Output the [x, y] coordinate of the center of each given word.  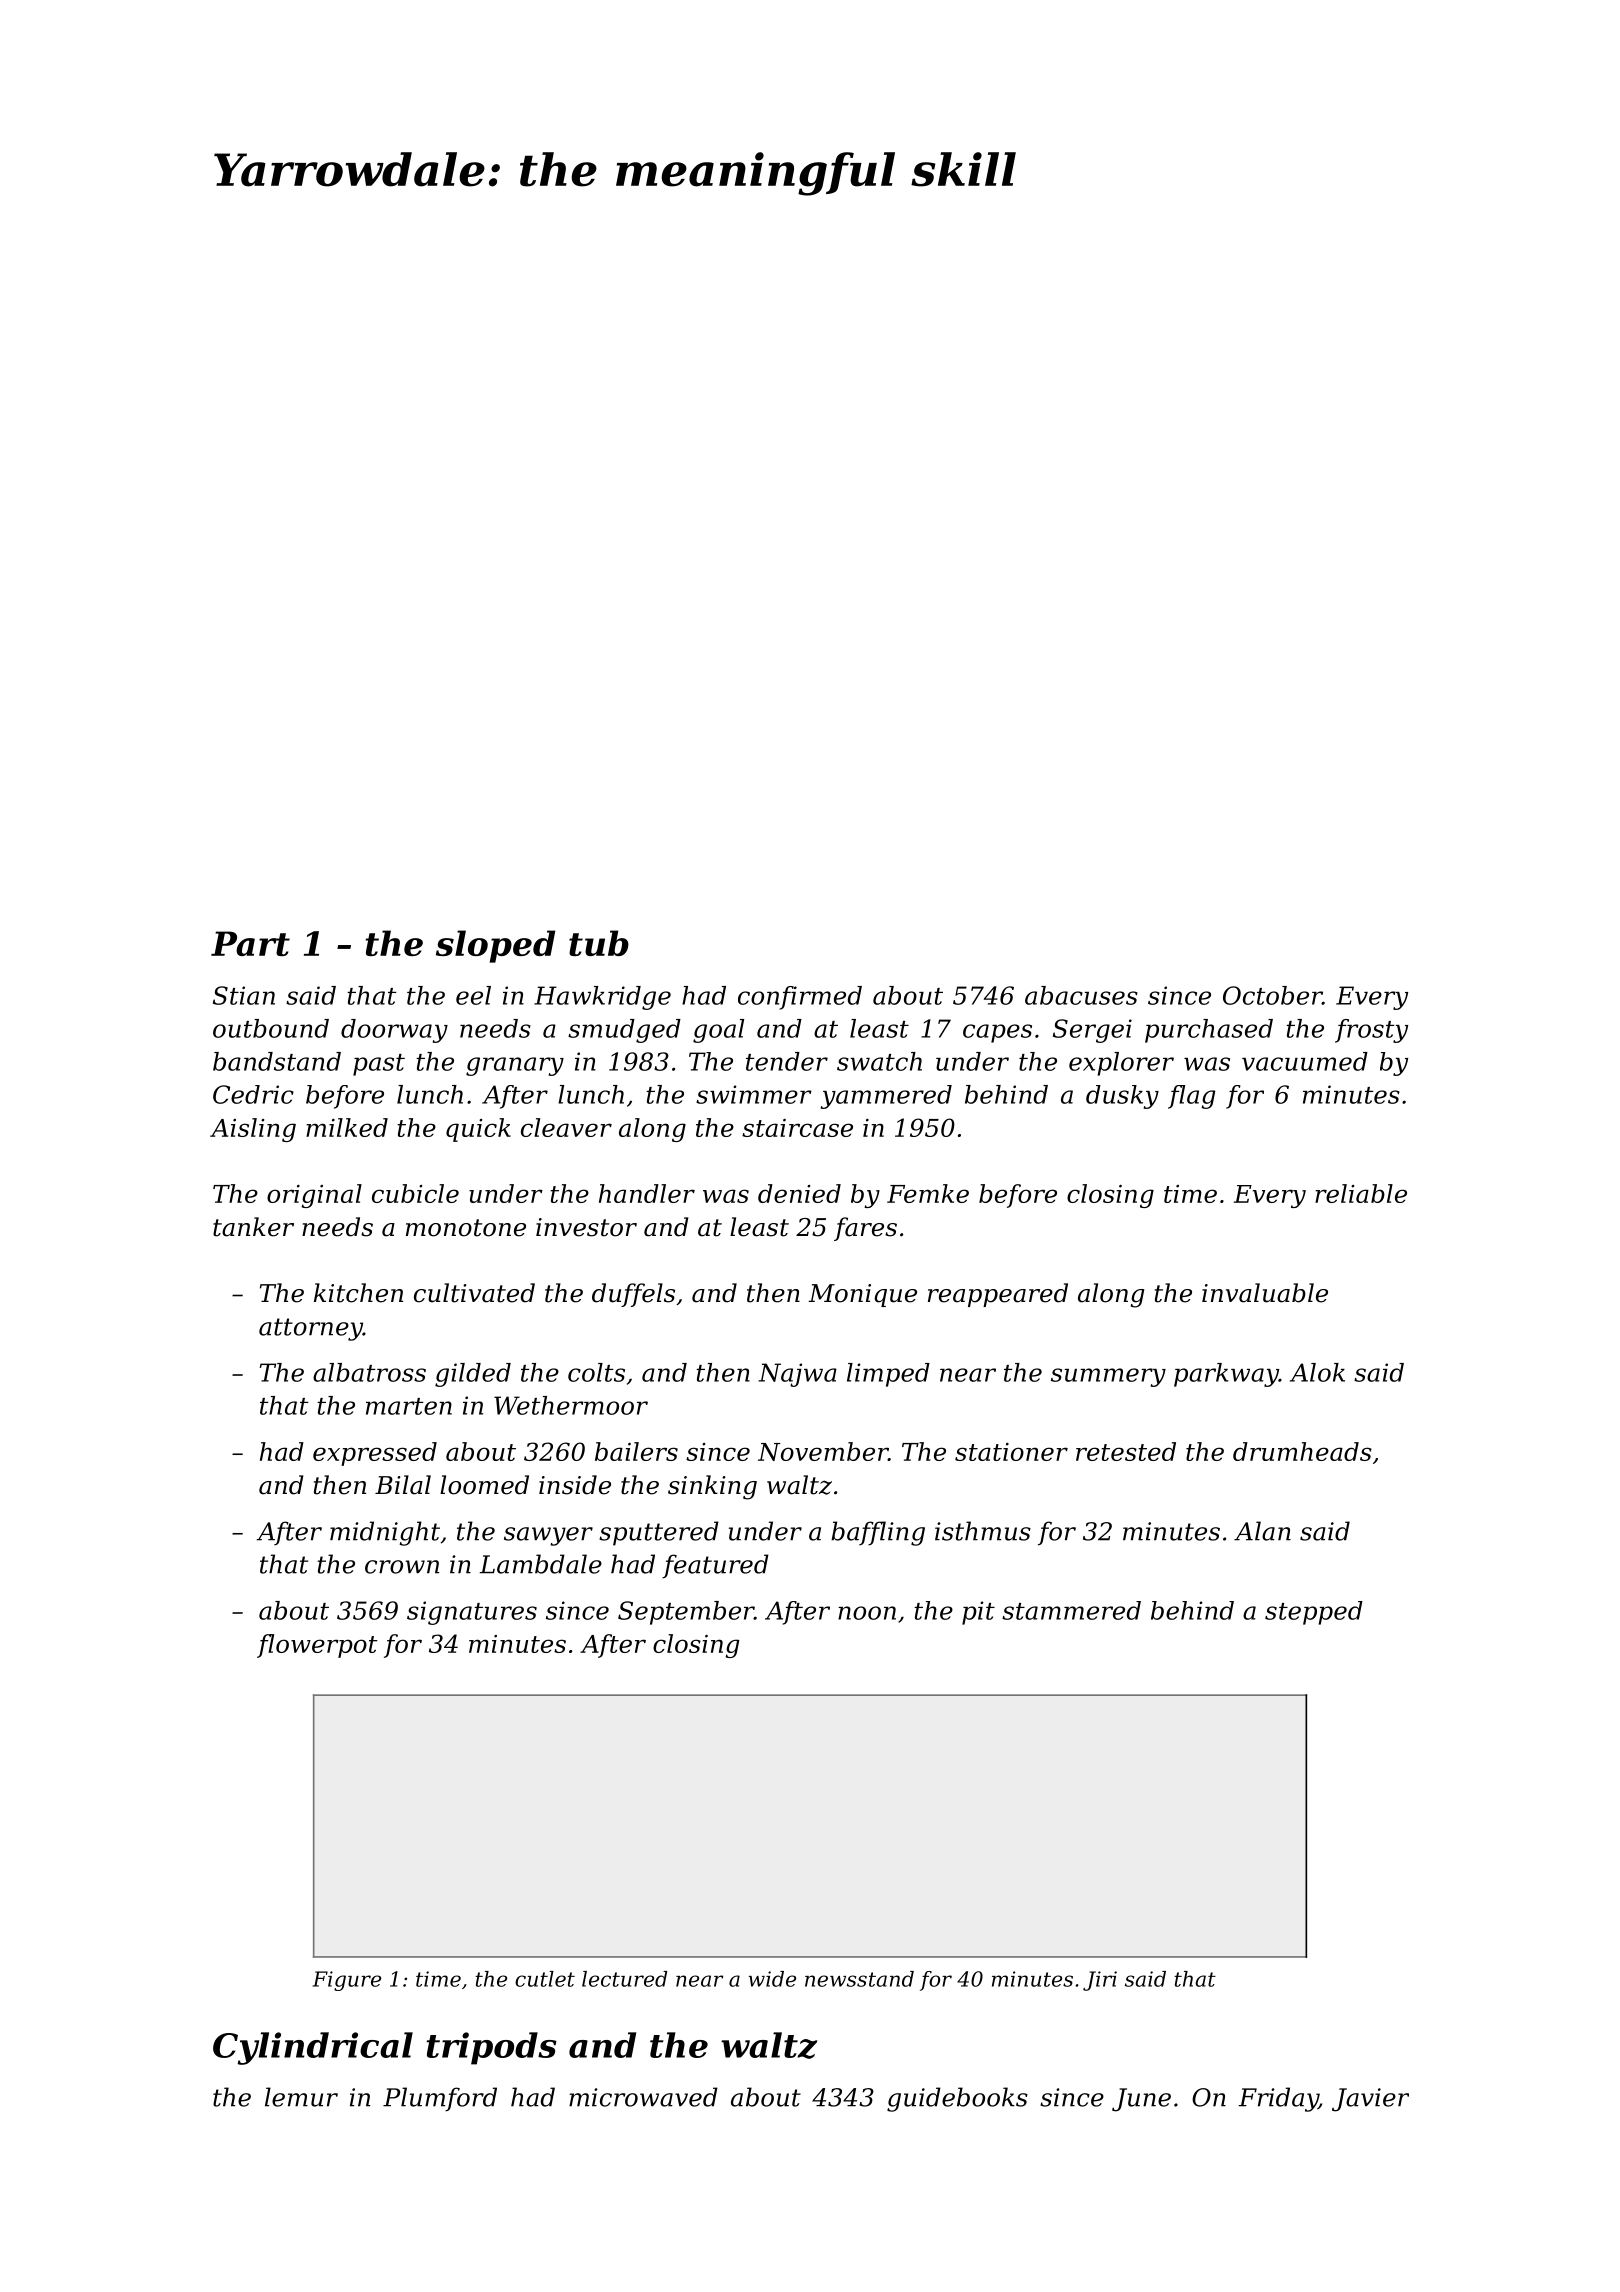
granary [515, 1066]
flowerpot [317, 1646]
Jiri [1100, 1981]
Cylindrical [313, 2048]
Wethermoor [571, 1405]
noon [867, 1613]
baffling [878, 1533]
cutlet [545, 1979]
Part [250, 943]
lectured [624, 1979]
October [1272, 995]
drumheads [1302, 1451]
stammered [1071, 1610]
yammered [886, 1097]
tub [599, 943]
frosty [1371, 1031]
